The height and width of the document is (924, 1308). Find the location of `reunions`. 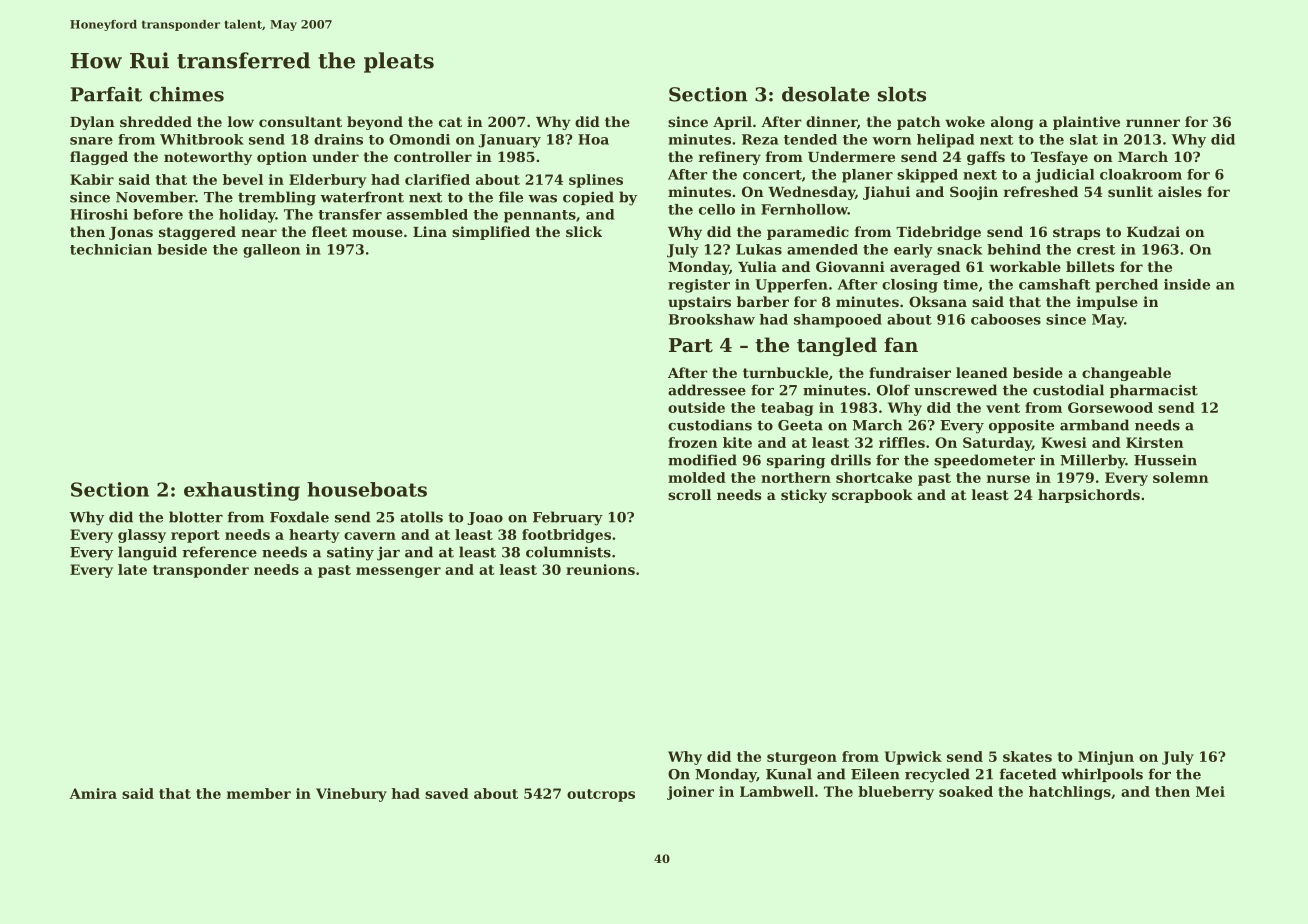

reunions is located at coordinates (600, 569).
